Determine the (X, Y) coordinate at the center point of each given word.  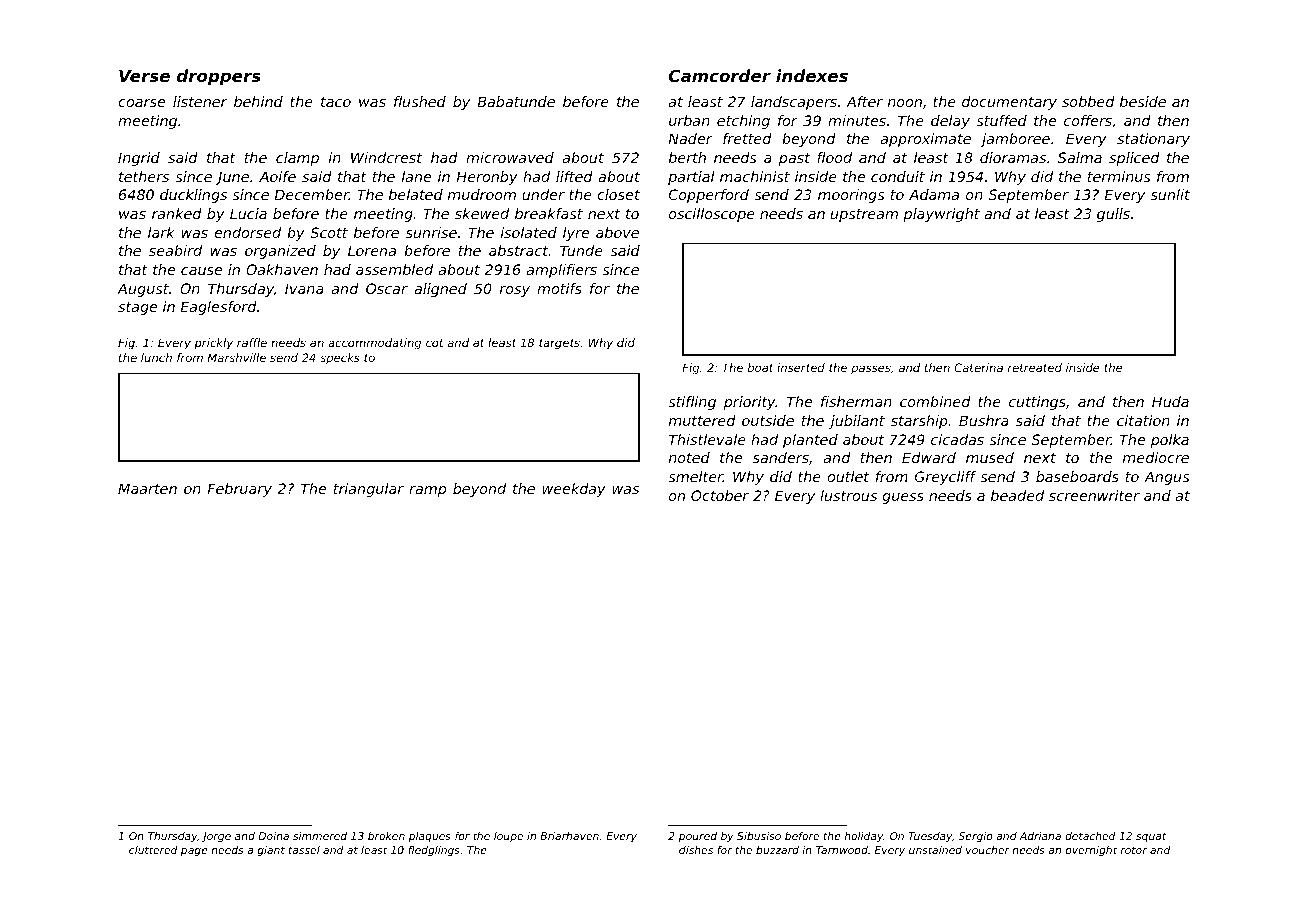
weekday (574, 490)
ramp (427, 491)
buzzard (777, 850)
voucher (988, 850)
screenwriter (1094, 495)
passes (871, 370)
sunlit (1170, 194)
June (232, 178)
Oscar (387, 288)
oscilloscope (712, 215)
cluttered (153, 850)
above (617, 232)
